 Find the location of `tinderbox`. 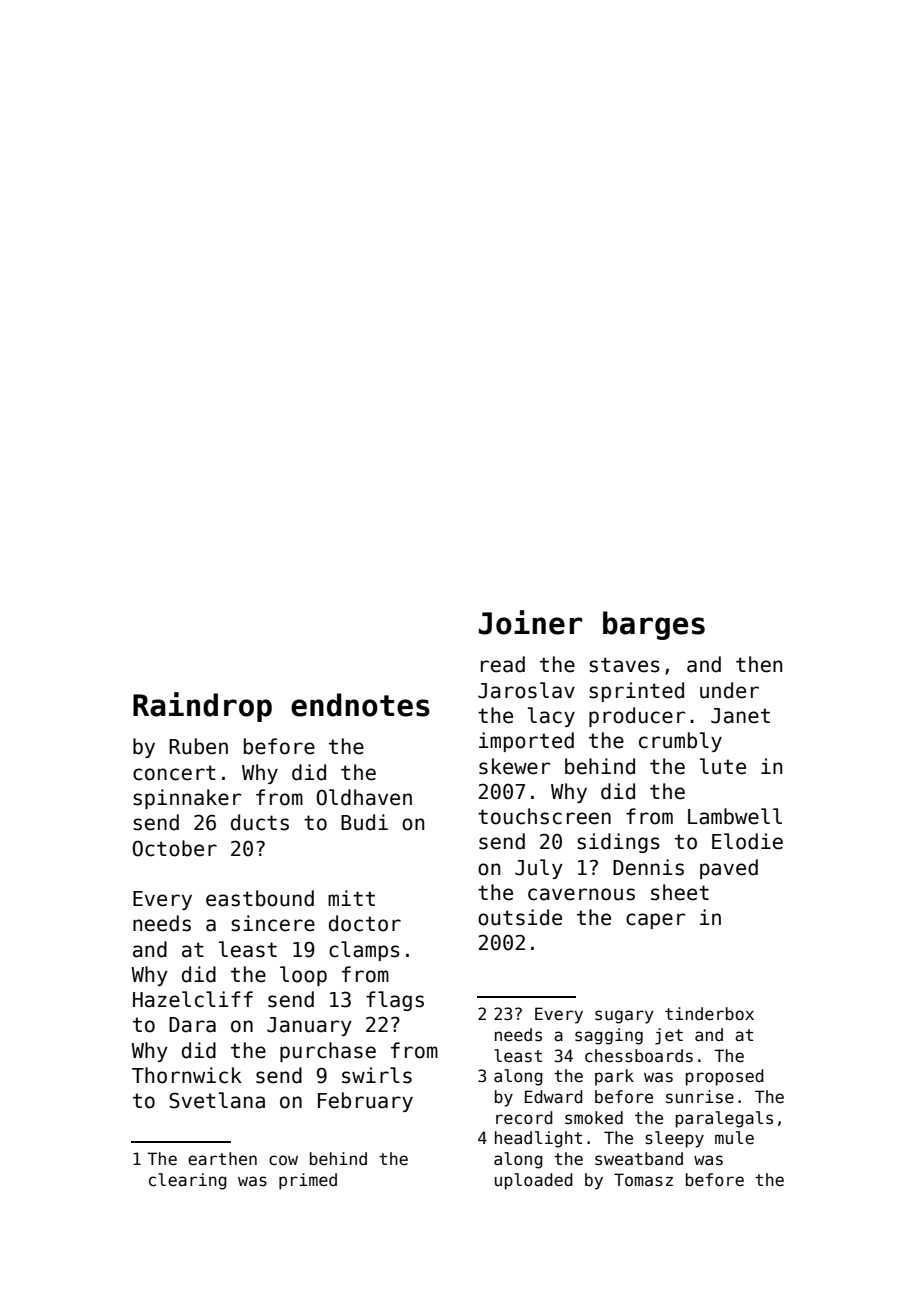

tinderbox is located at coordinates (709, 1014).
